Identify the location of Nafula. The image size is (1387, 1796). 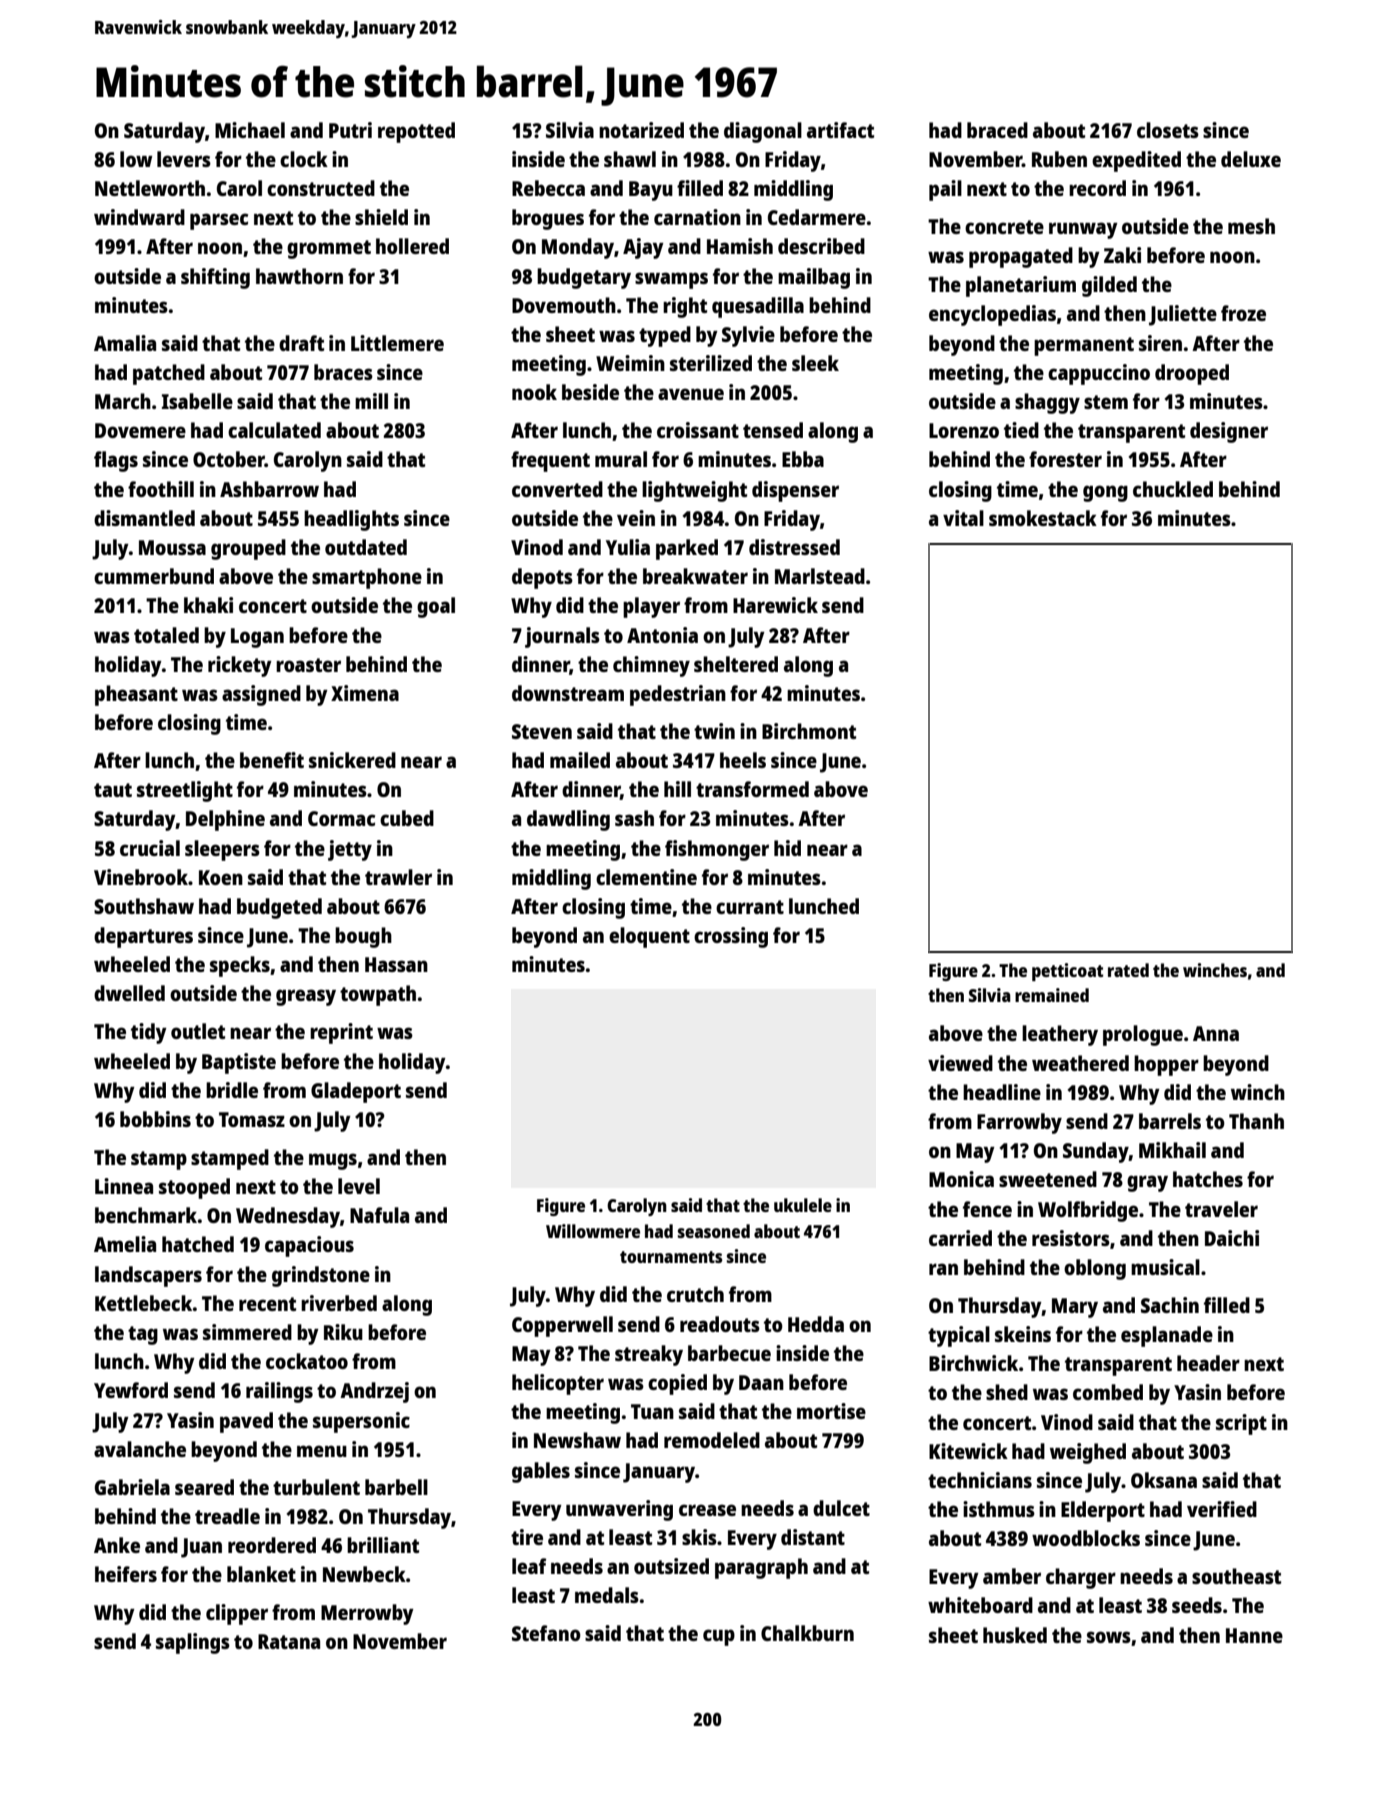
(379, 1215).
